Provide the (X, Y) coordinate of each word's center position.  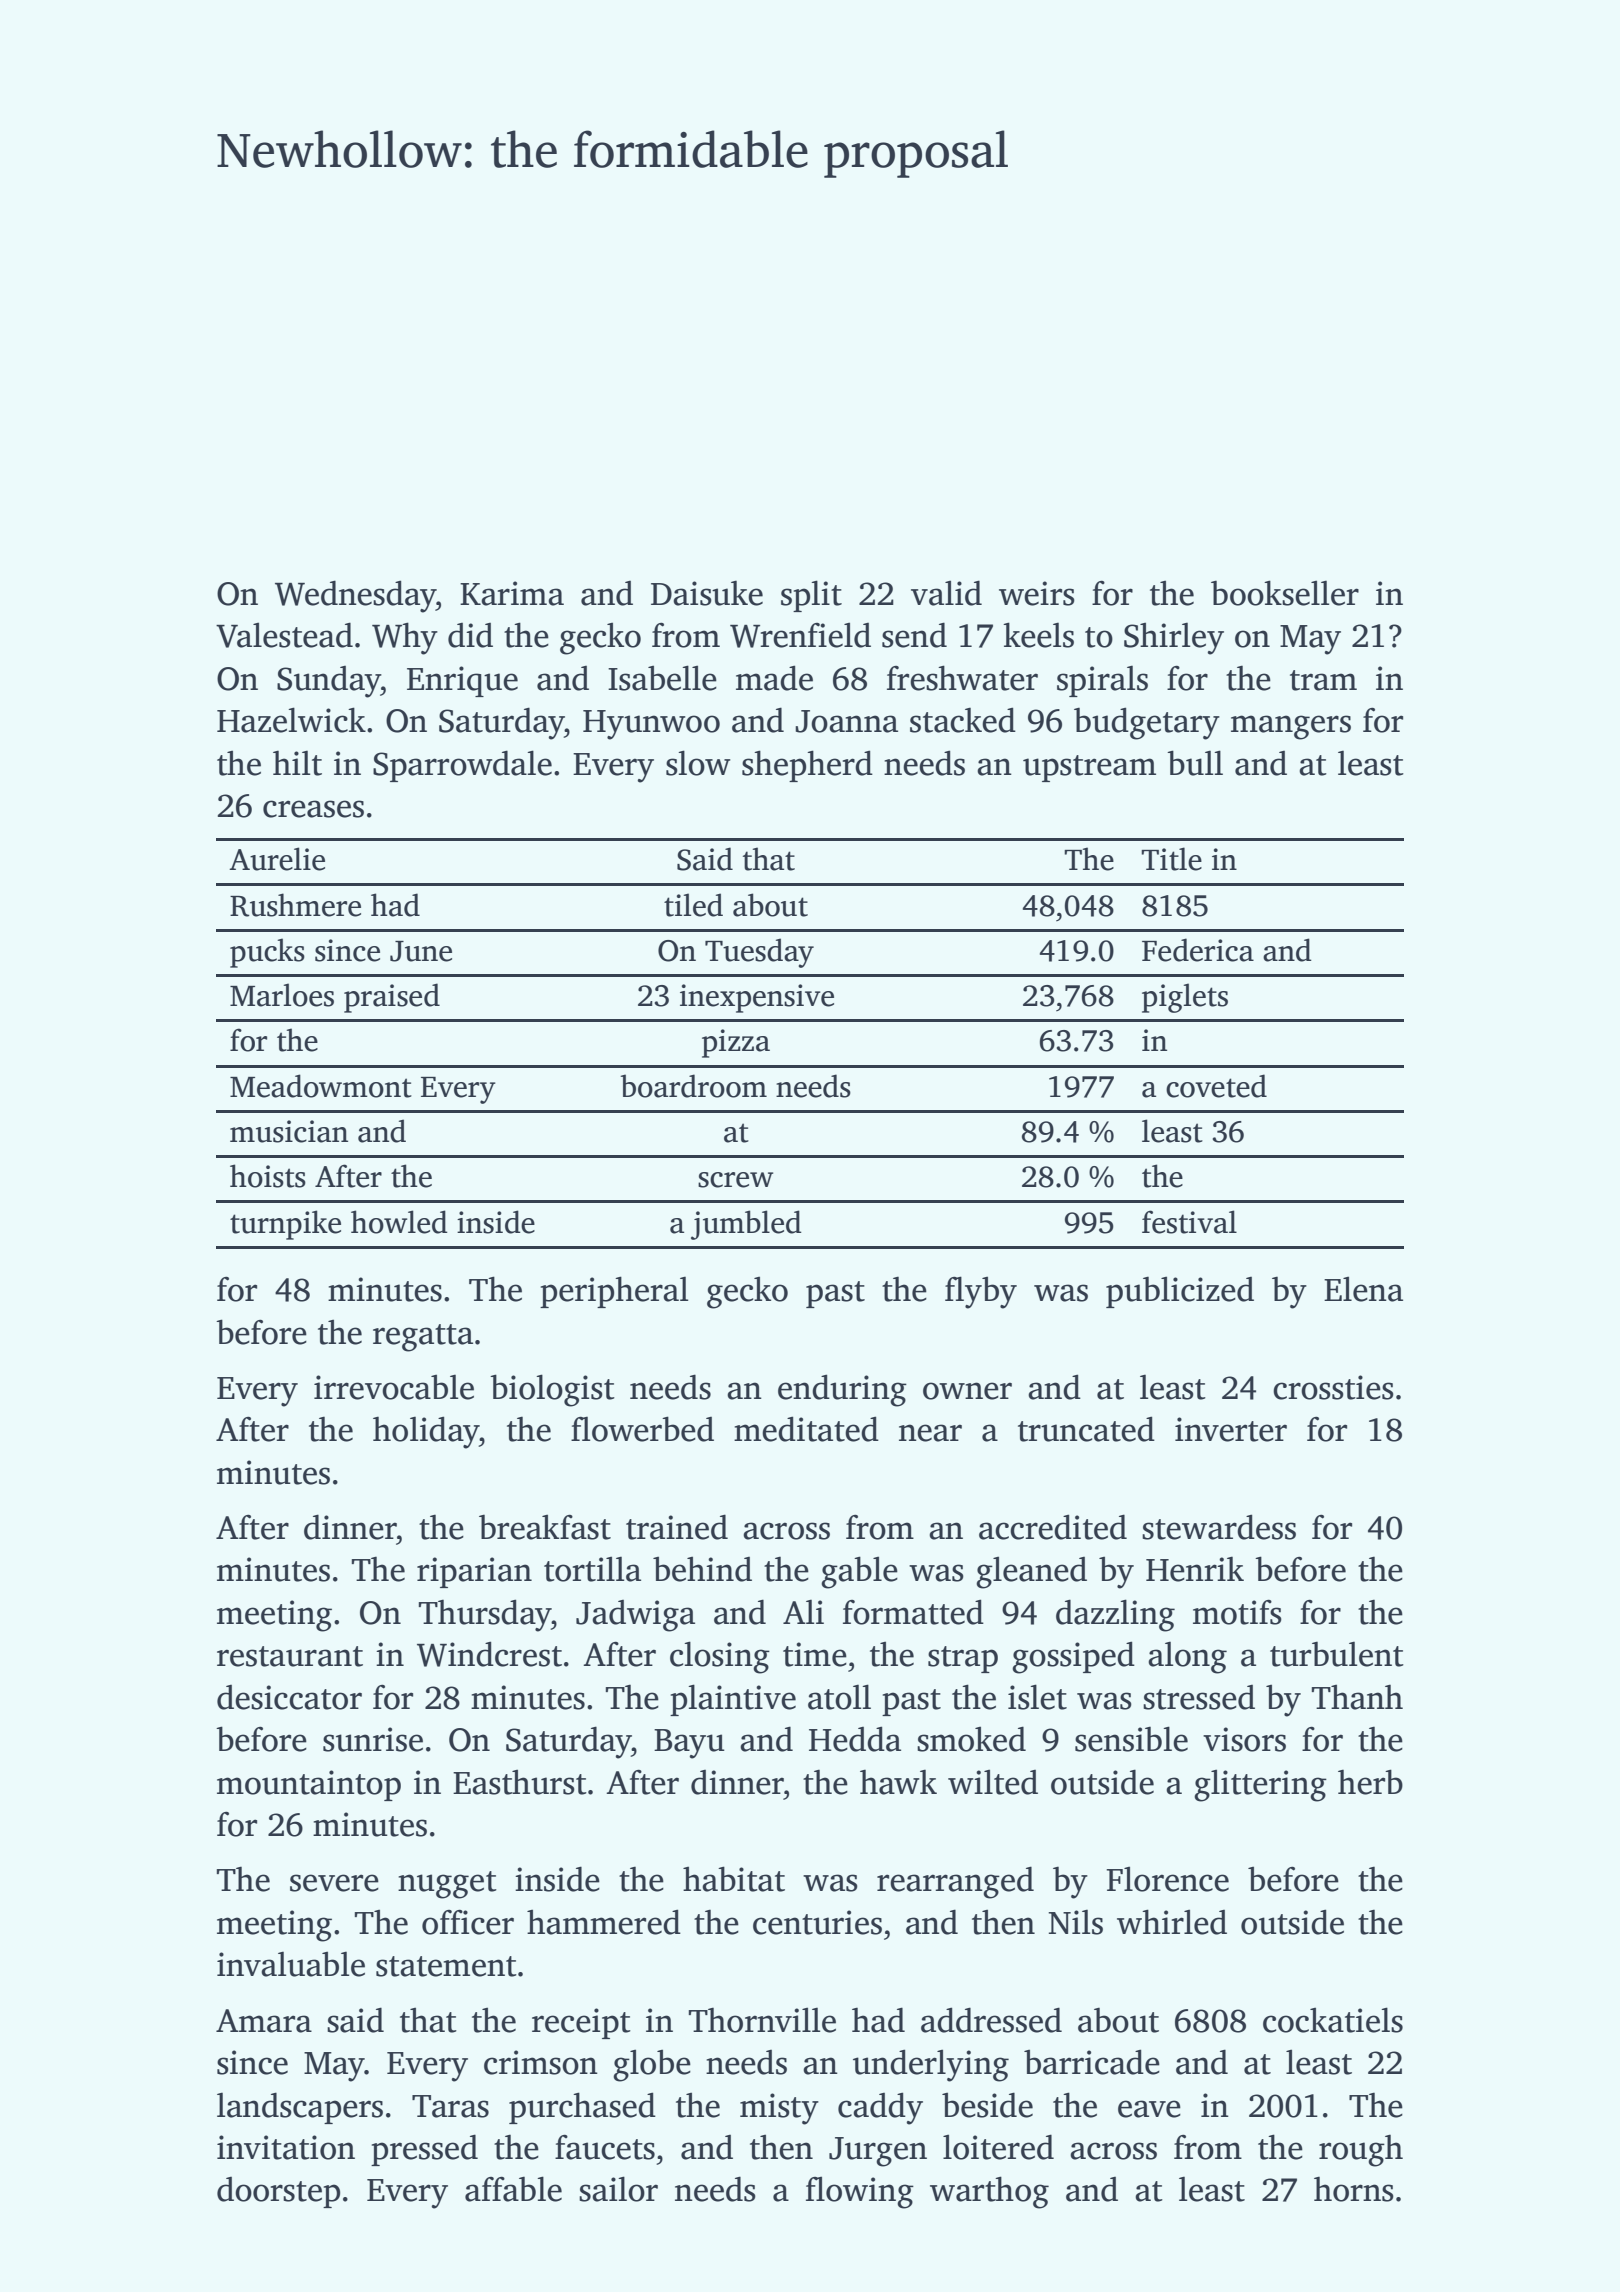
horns (1354, 2189)
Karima (512, 593)
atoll (839, 1697)
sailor (618, 2189)
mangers (1291, 727)
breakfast (545, 1527)
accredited (1053, 1527)
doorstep (278, 2192)
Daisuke (707, 593)
